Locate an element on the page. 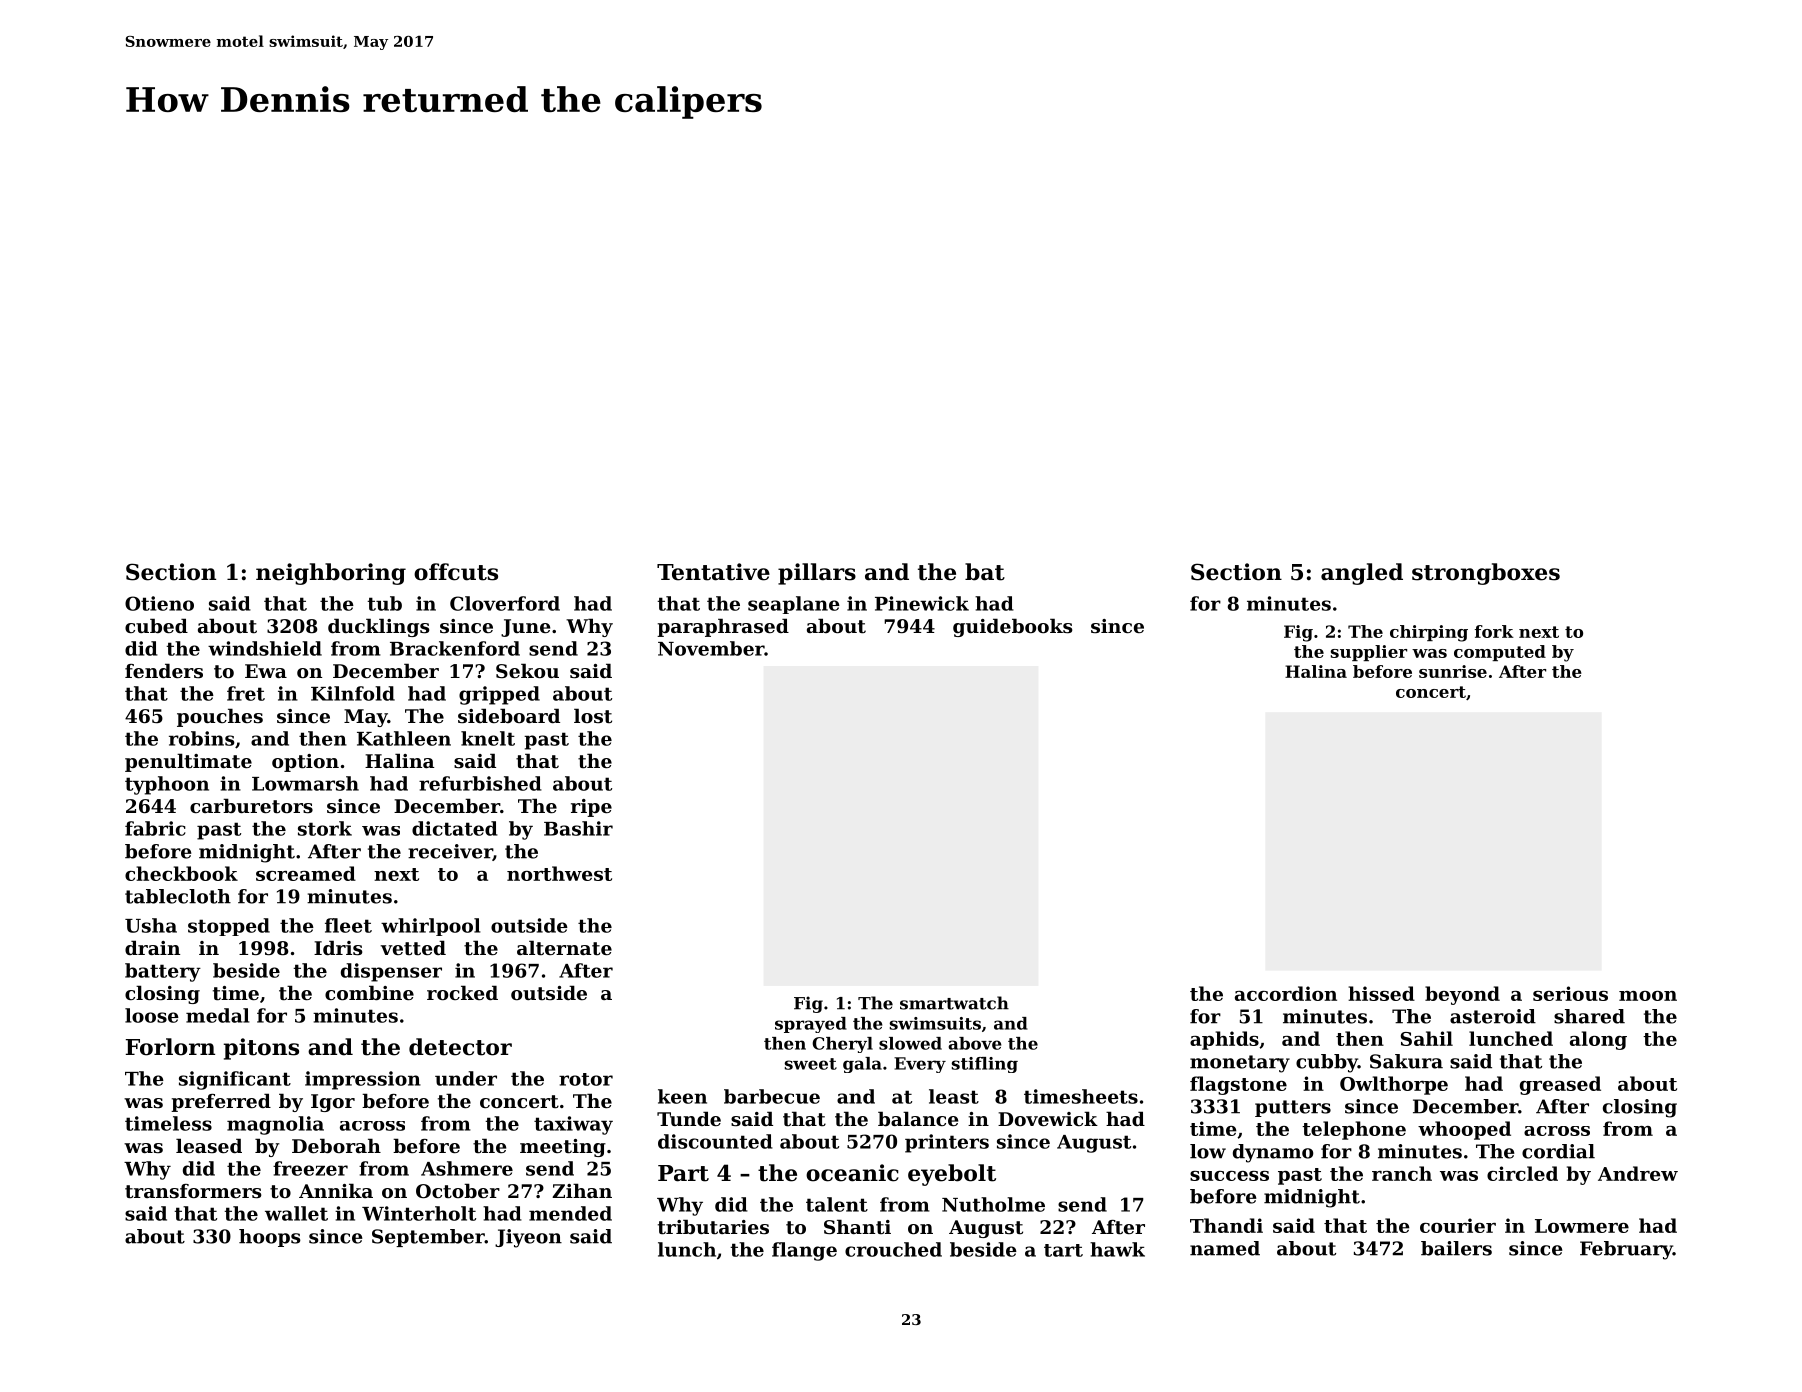 Image resolution: width=1802 pixels, height=1392 pixels. November is located at coordinates (711, 648).
